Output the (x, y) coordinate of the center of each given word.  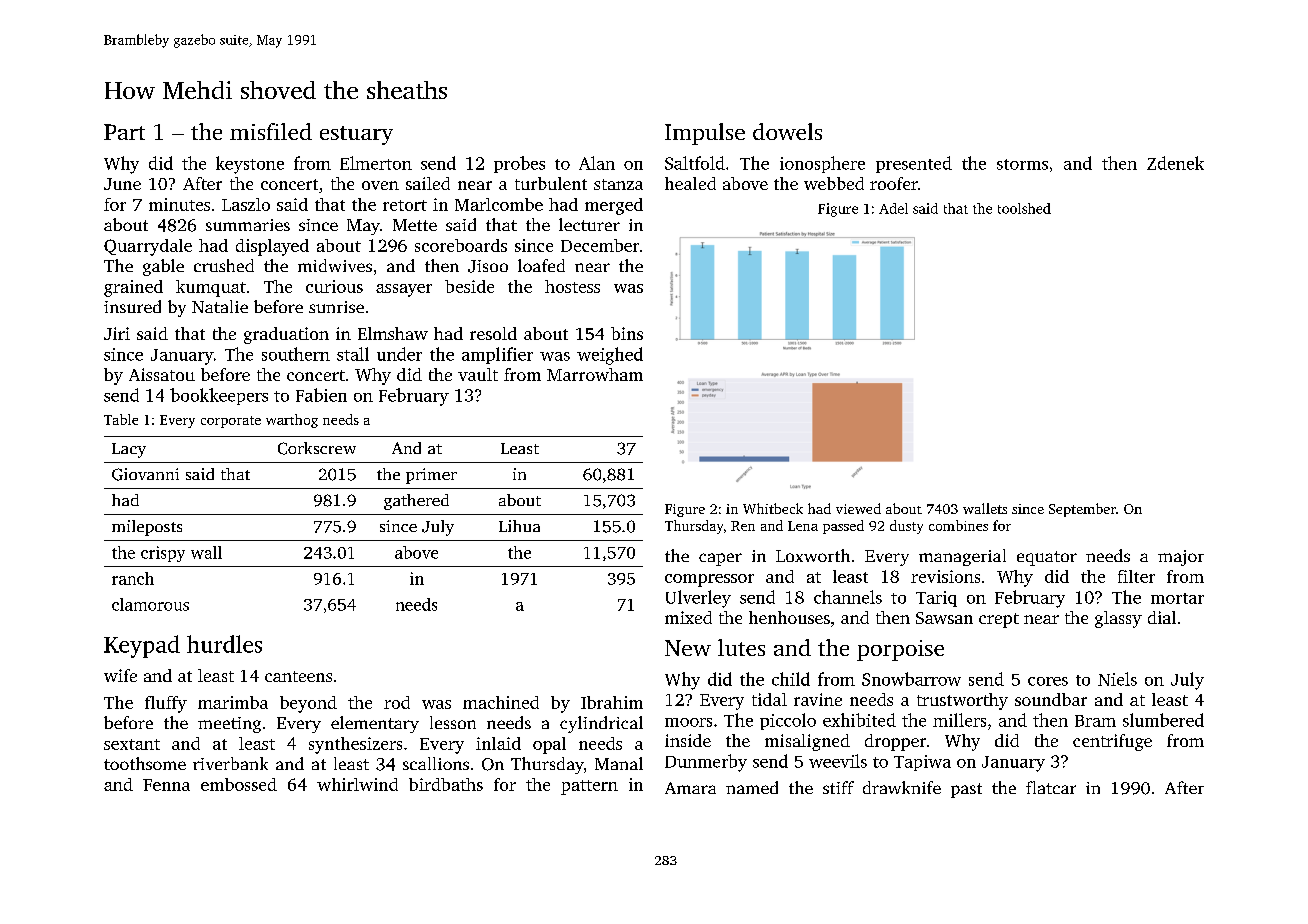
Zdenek (1175, 163)
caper (720, 559)
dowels (787, 131)
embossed (239, 784)
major (1181, 558)
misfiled (271, 131)
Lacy (129, 450)
